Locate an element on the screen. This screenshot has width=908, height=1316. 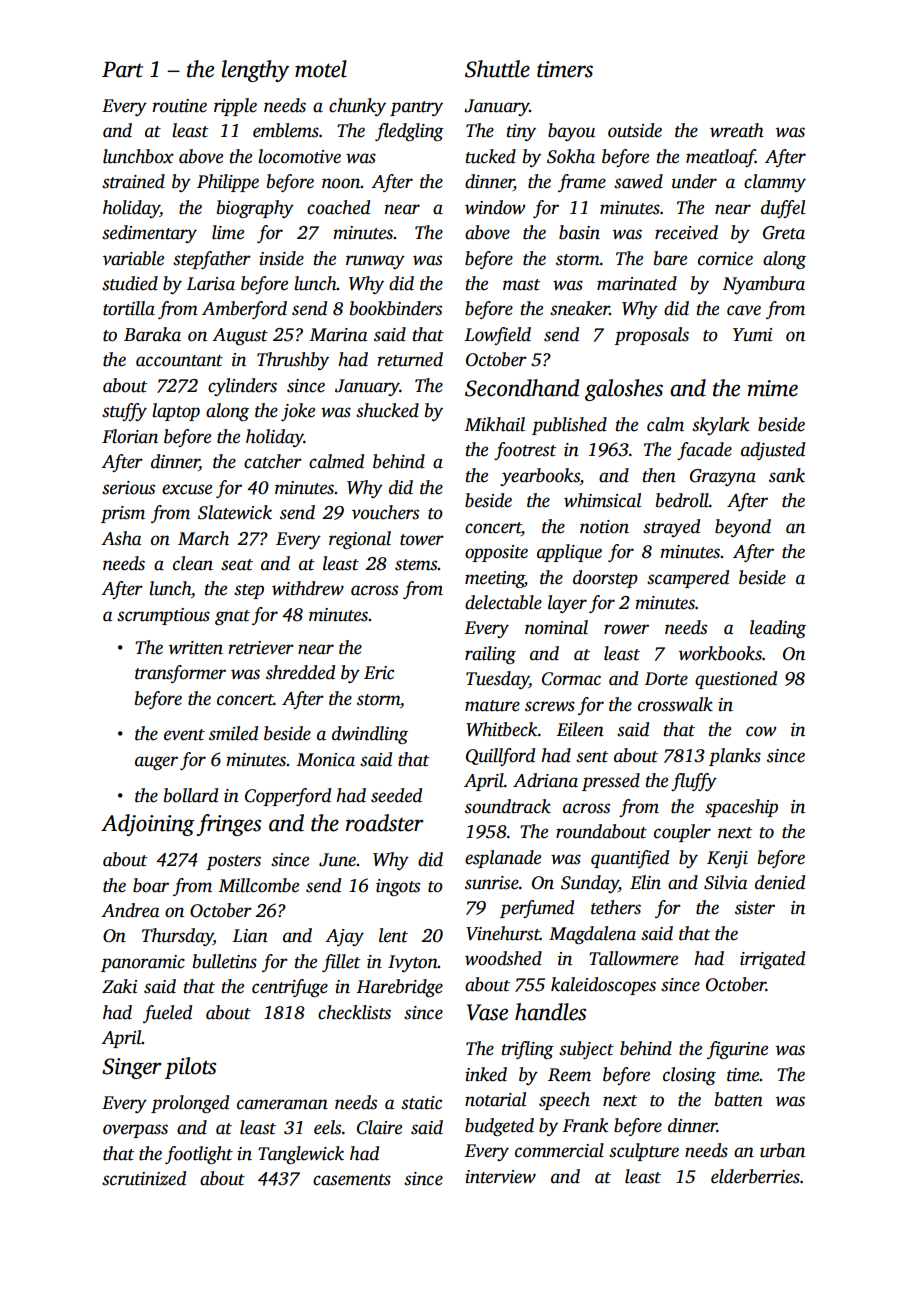
ripple is located at coordinates (235, 107).
